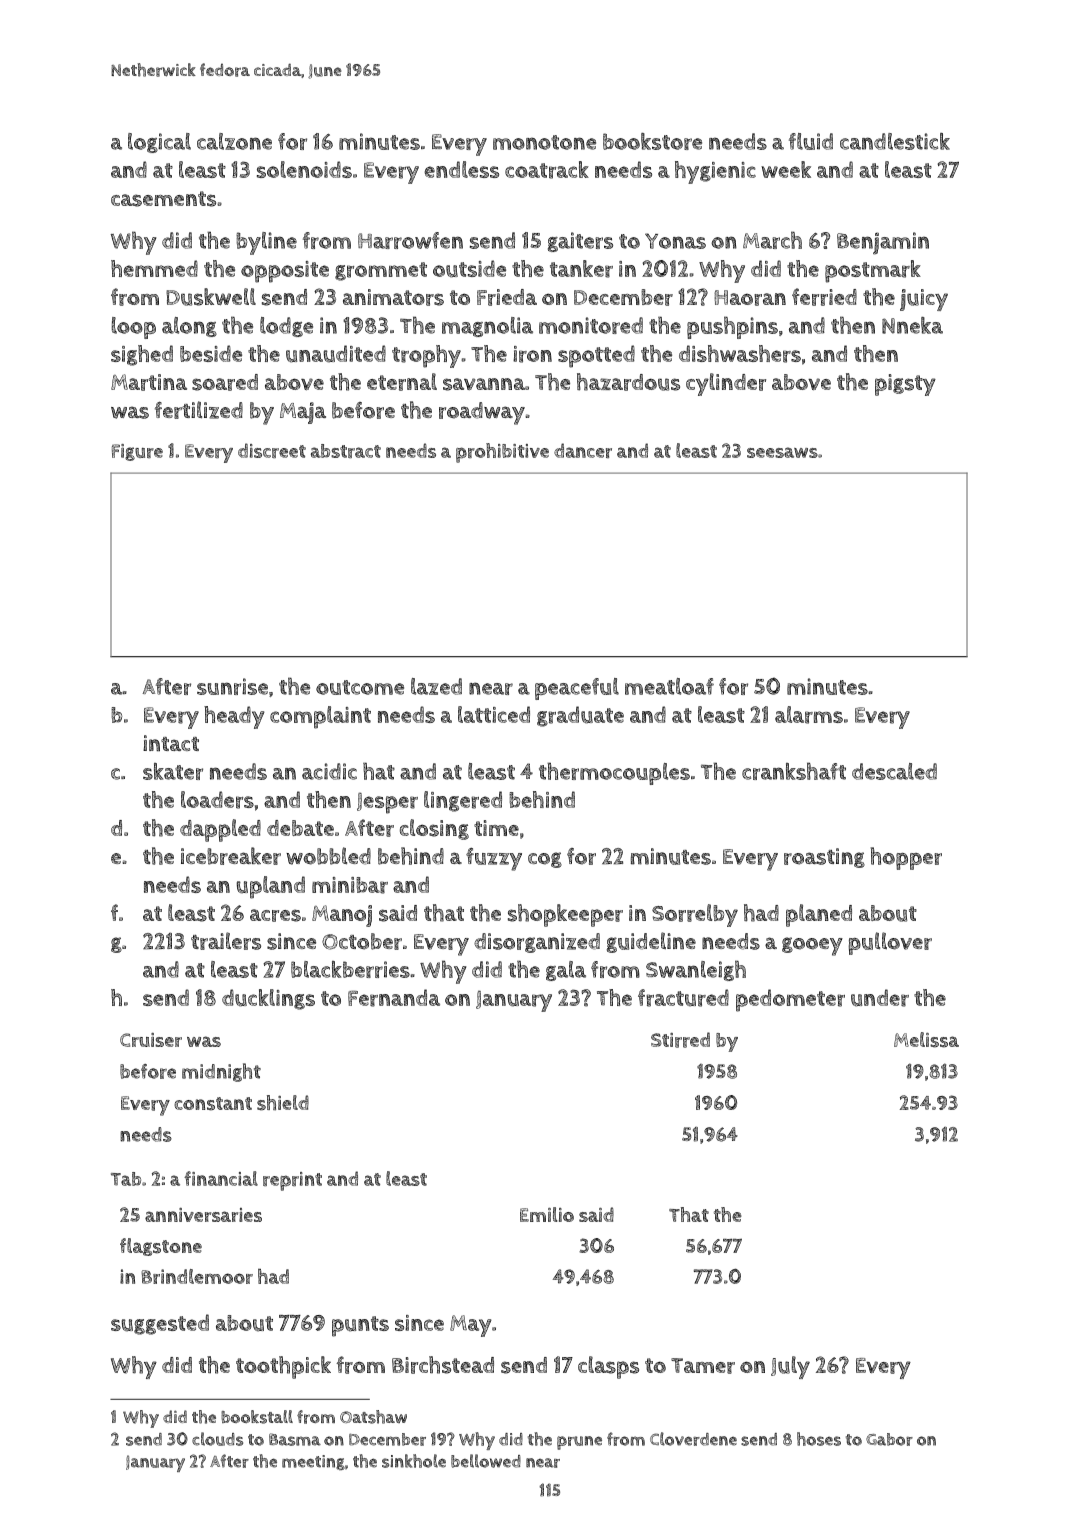  Describe the element at coordinates (812, 946) in the screenshot. I see `gooey` at that location.
